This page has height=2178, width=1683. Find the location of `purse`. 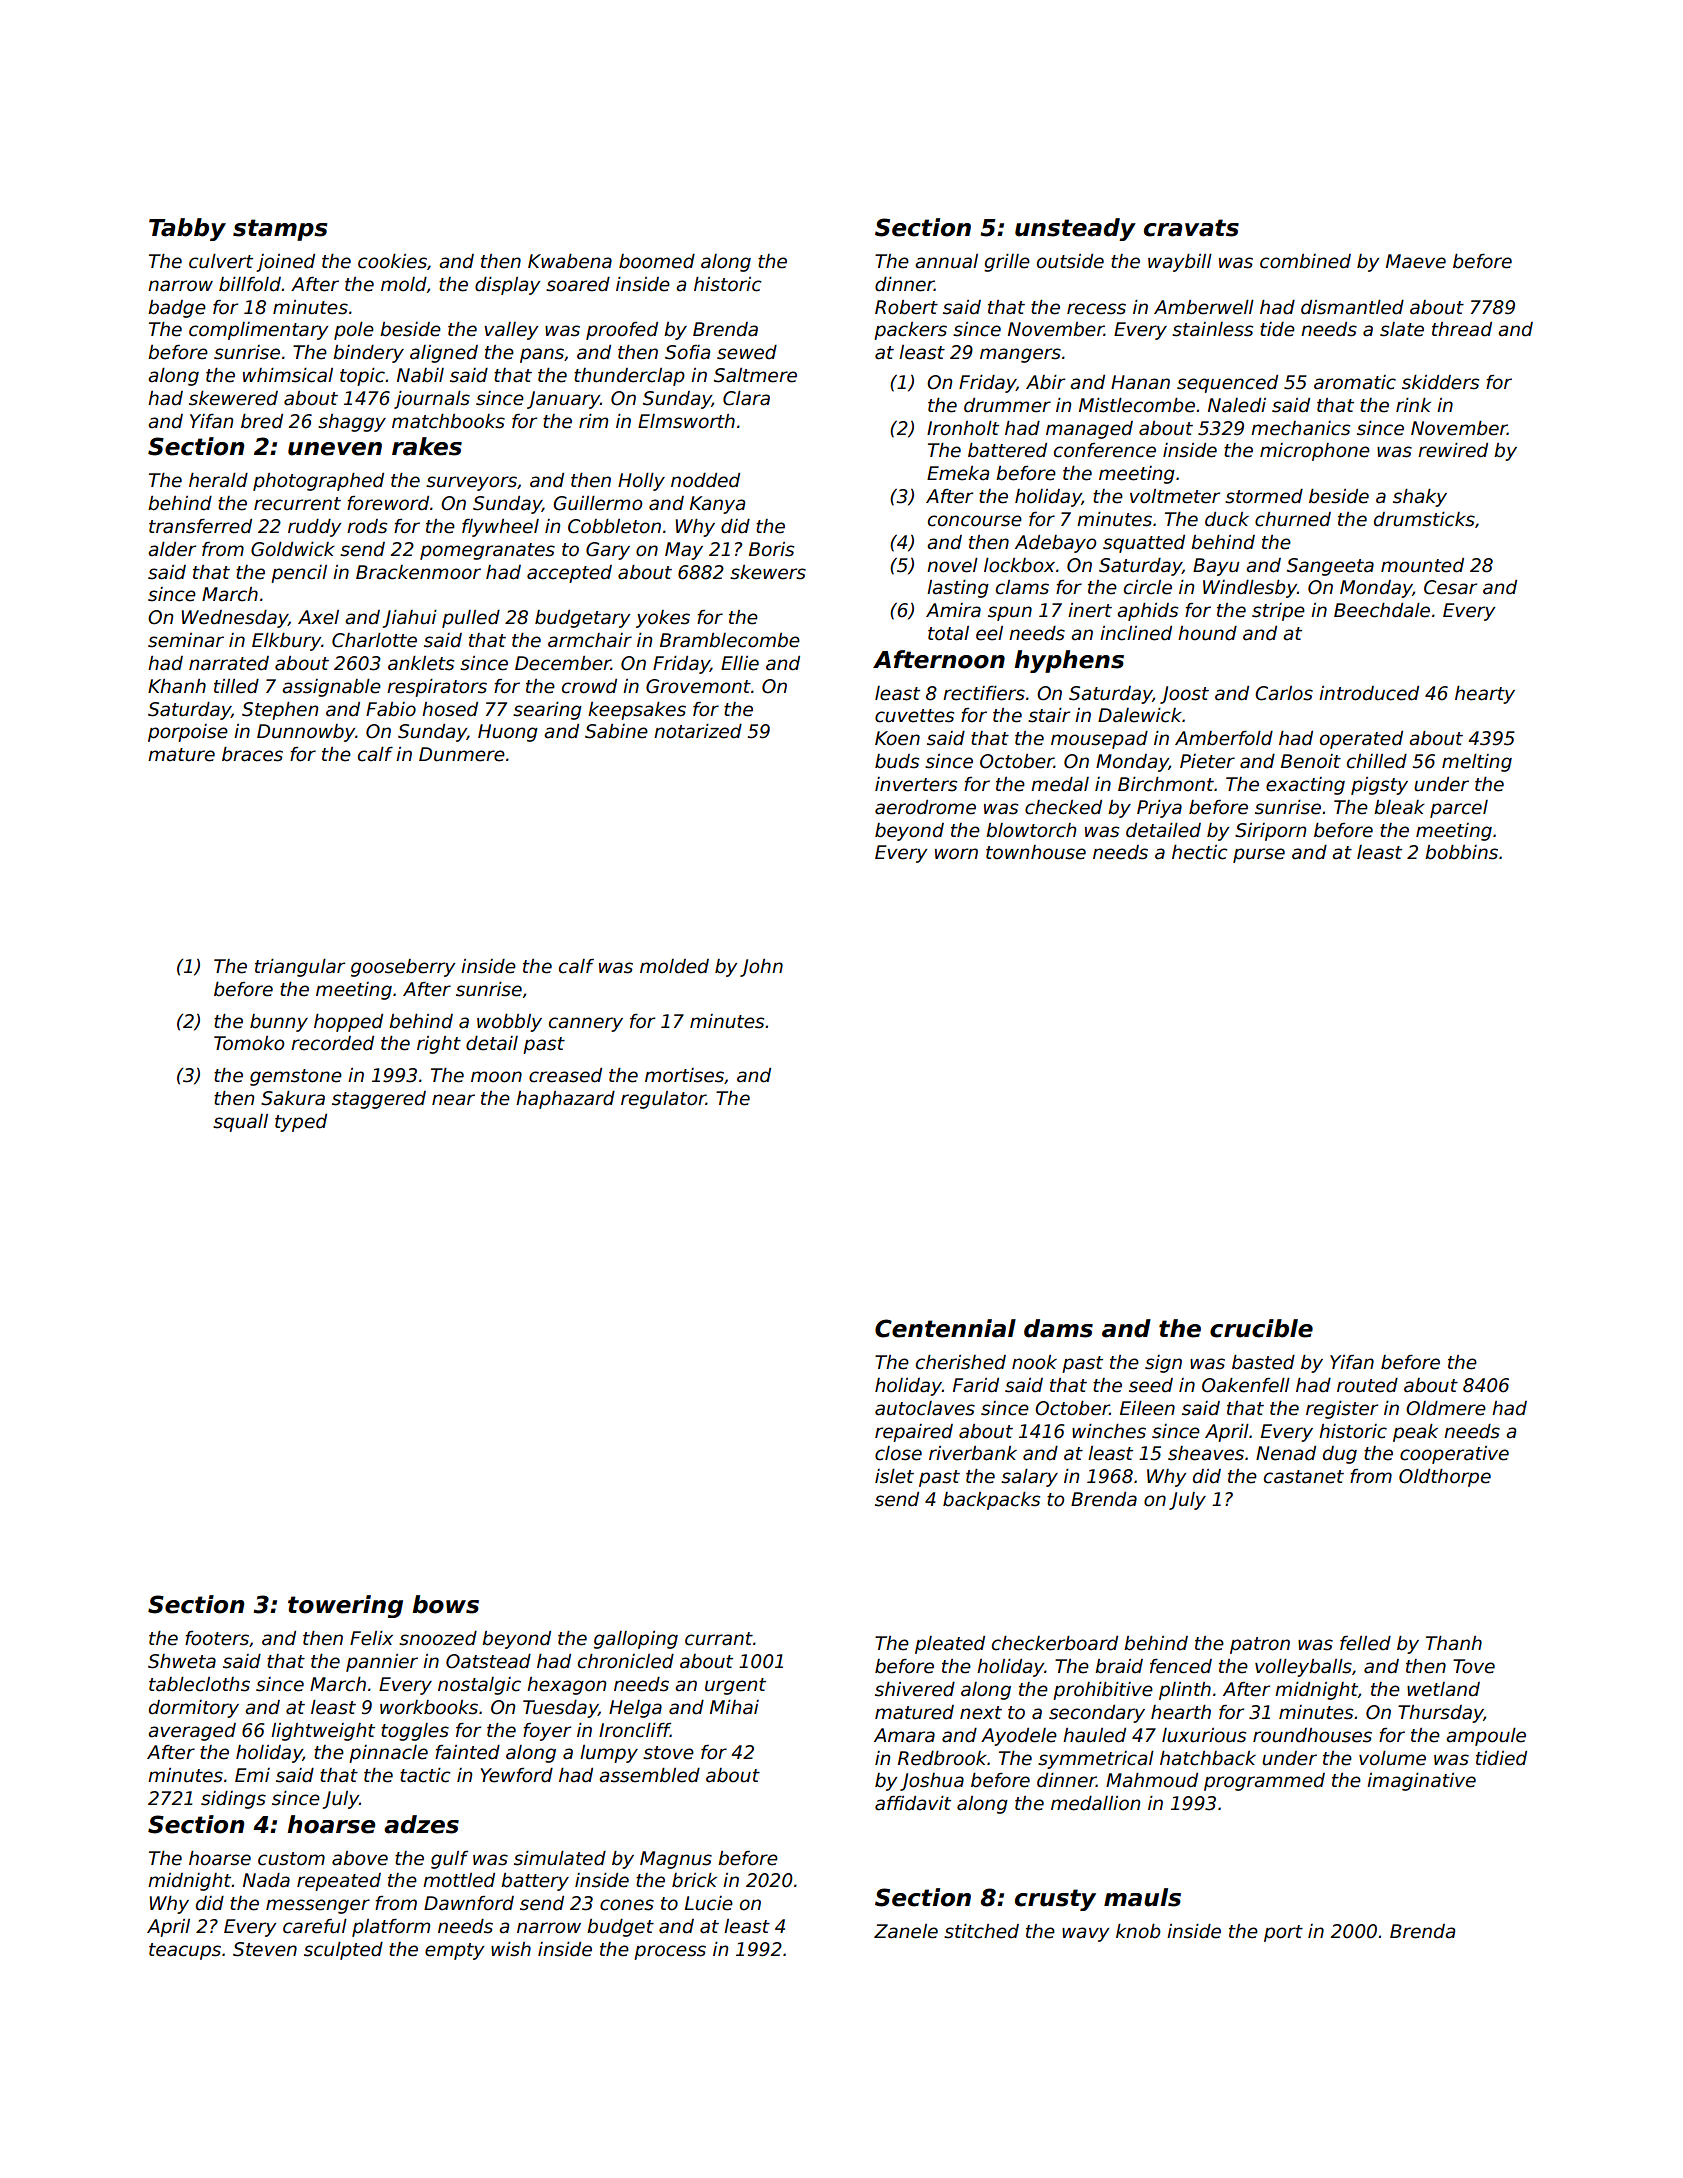

purse is located at coordinates (1259, 855).
